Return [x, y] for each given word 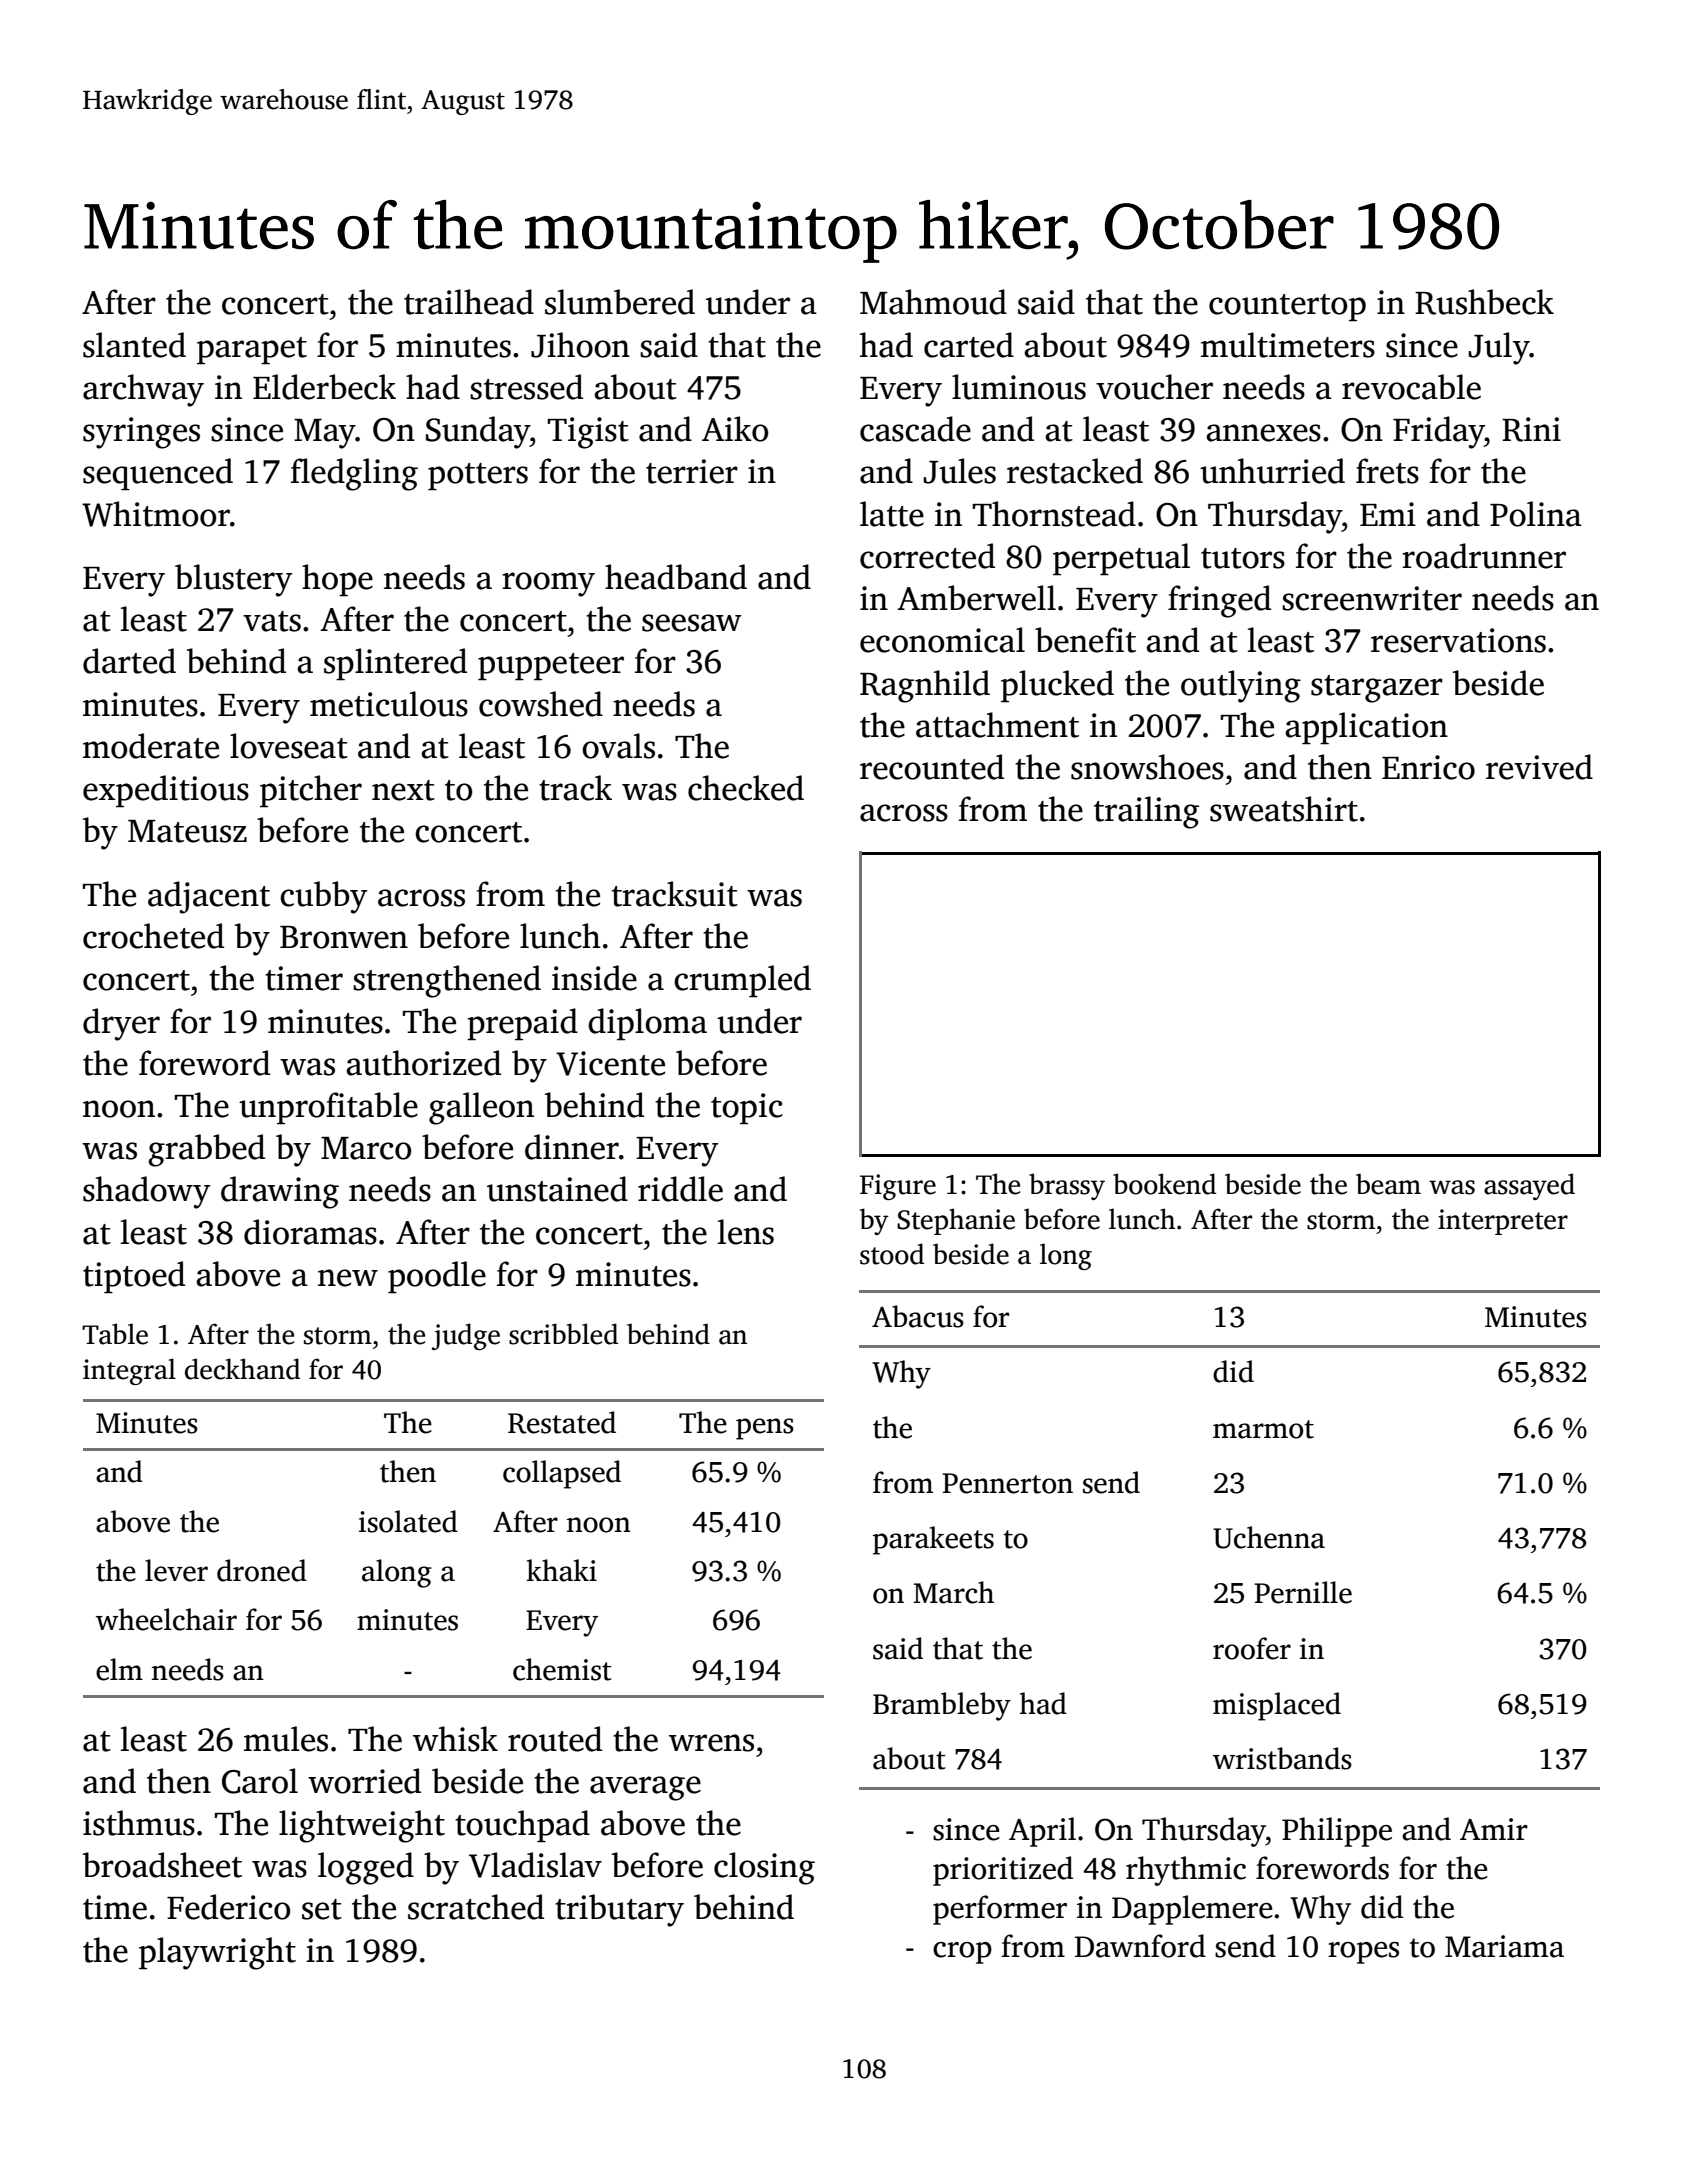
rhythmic [1186, 1871]
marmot [1263, 1429]
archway [143, 390]
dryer [121, 1024]
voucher [1154, 387]
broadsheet [162, 1865]
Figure [898, 1187]
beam [1388, 1184]
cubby [324, 897]
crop [962, 1953]
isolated [408, 1521]
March [953, 1592]
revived [1539, 767]
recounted [932, 767]
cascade [915, 429]
